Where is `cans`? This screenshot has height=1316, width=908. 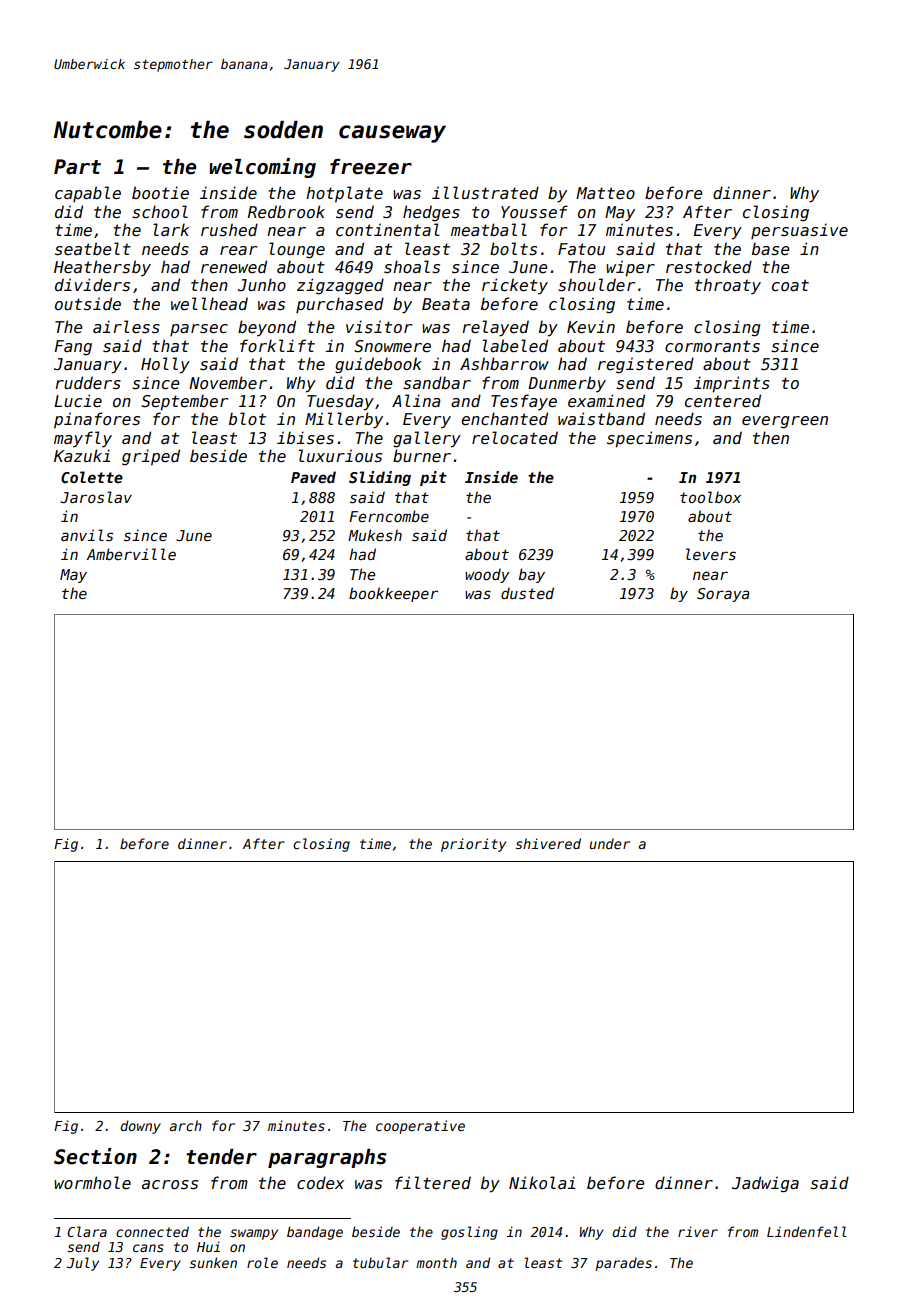
cans is located at coordinates (148, 1248).
